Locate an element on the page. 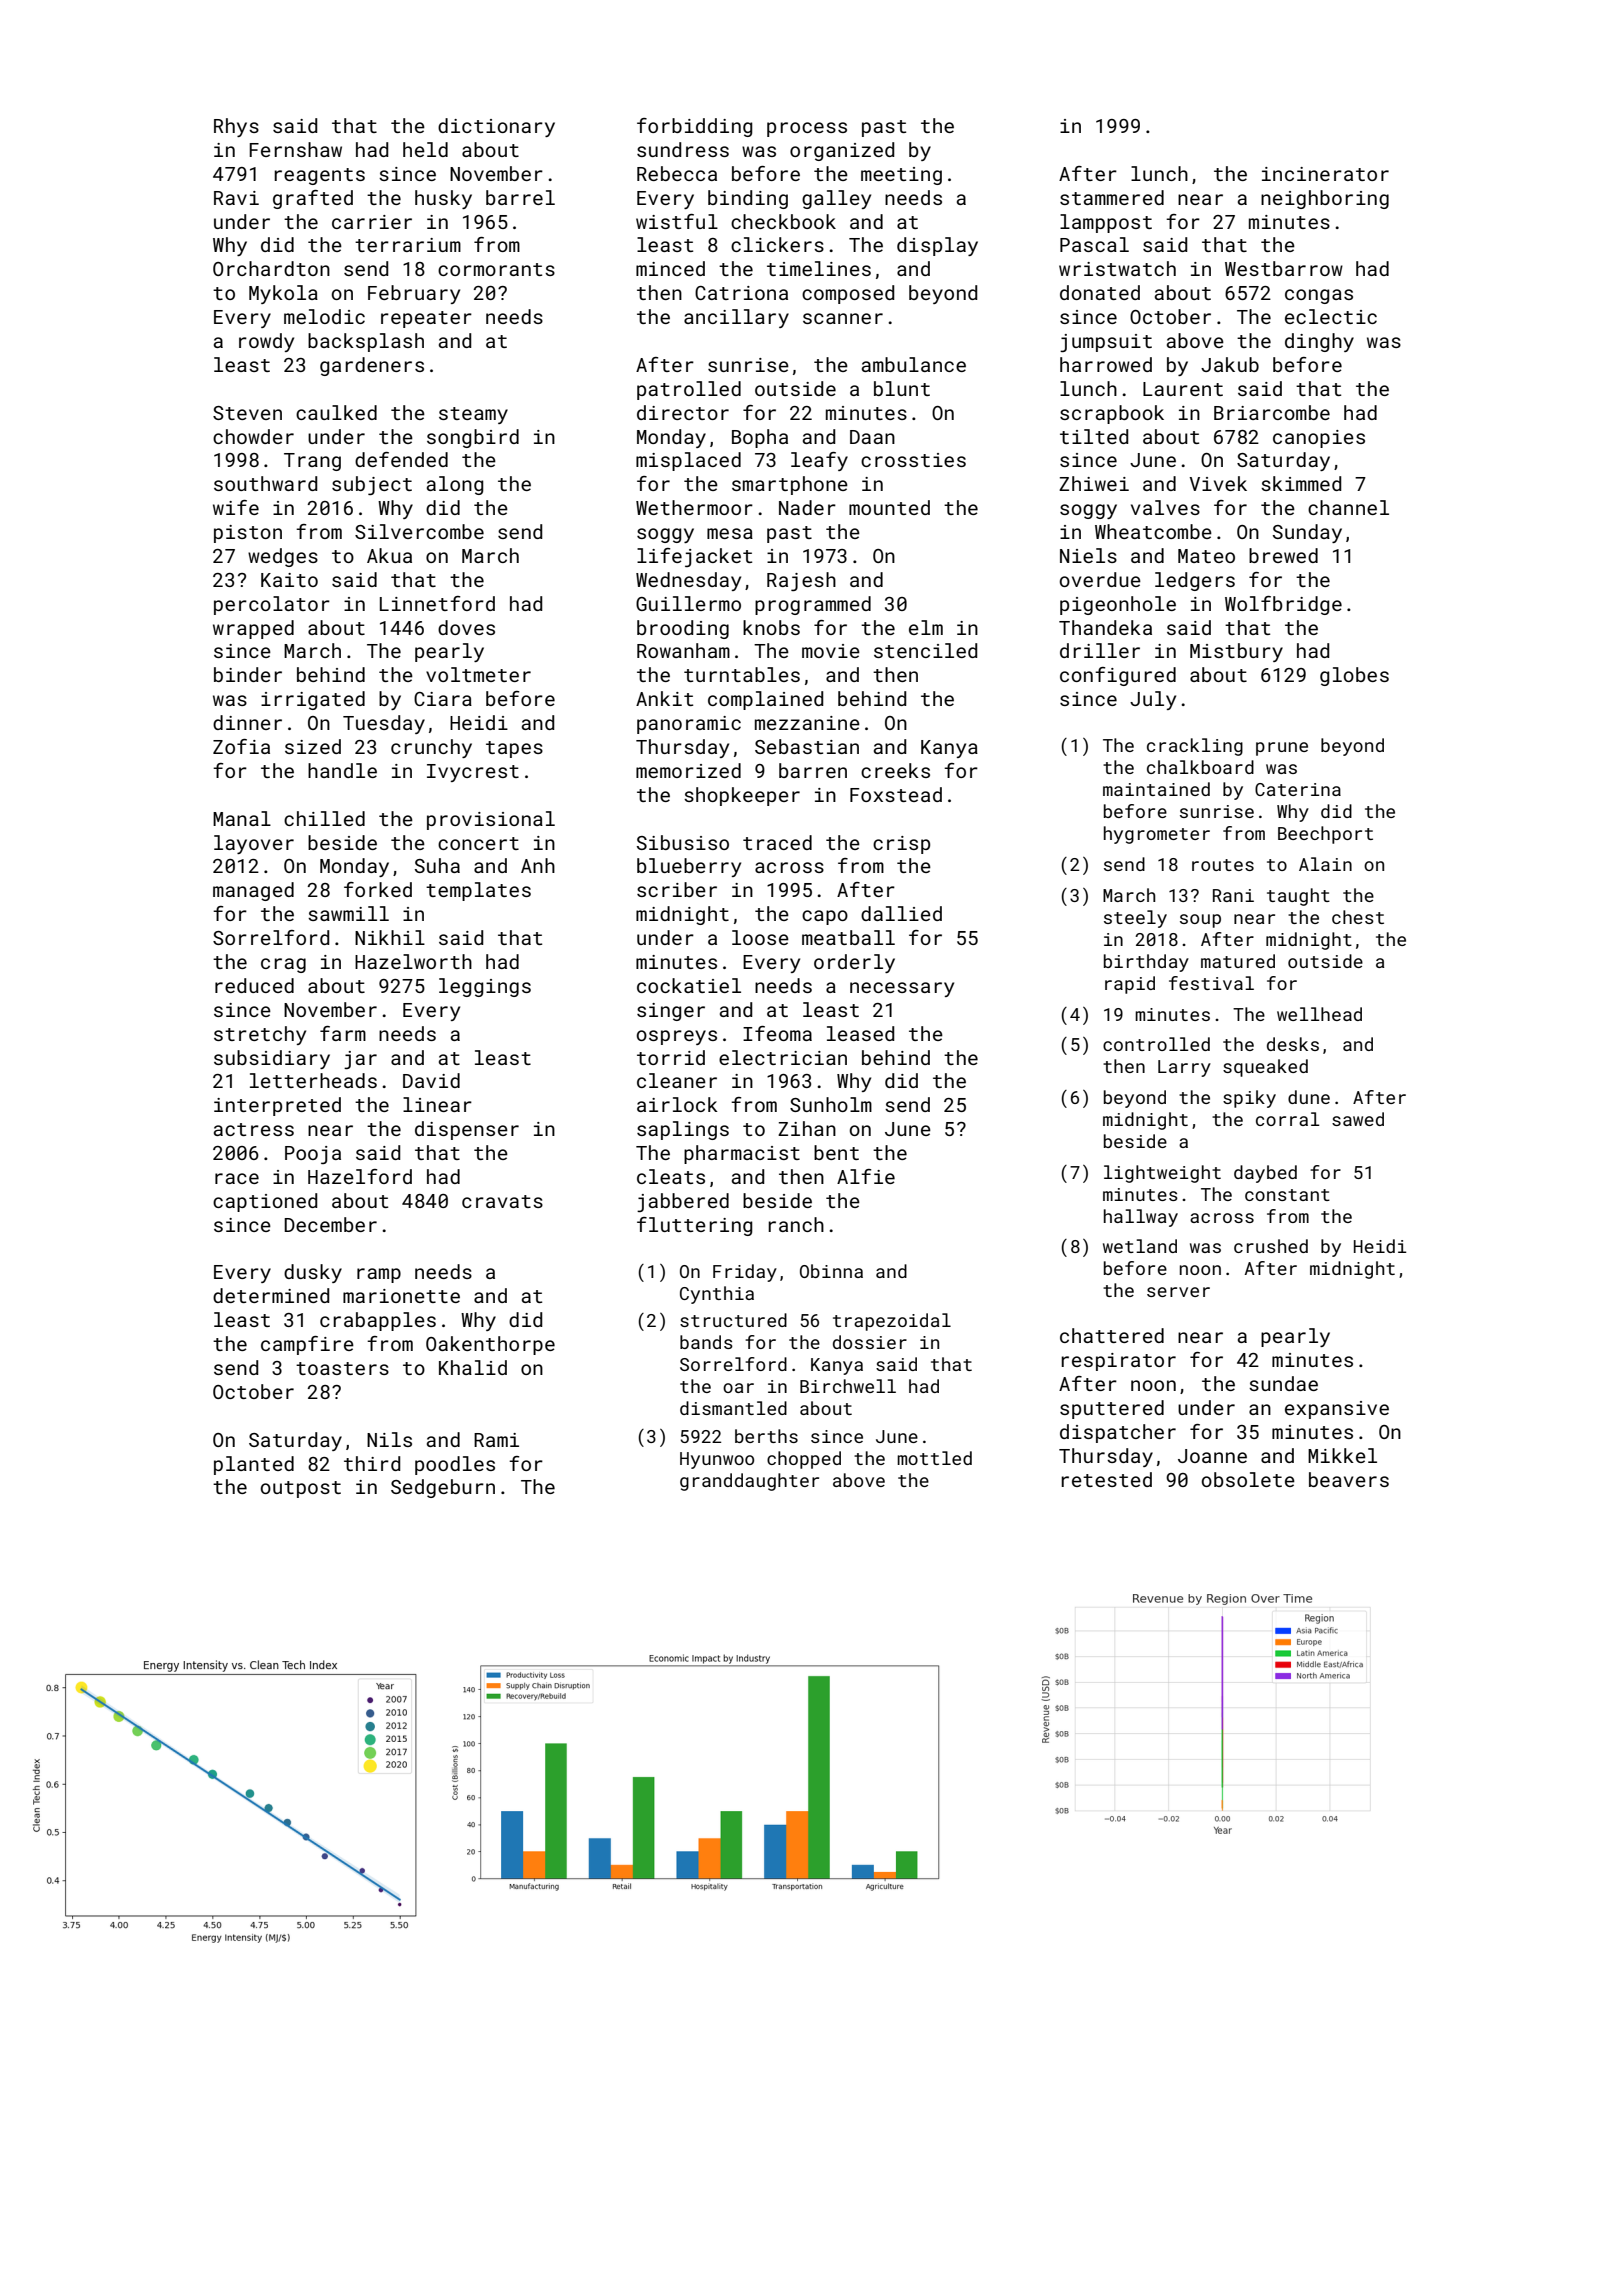  Rhys is located at coordinates (236, 127).
